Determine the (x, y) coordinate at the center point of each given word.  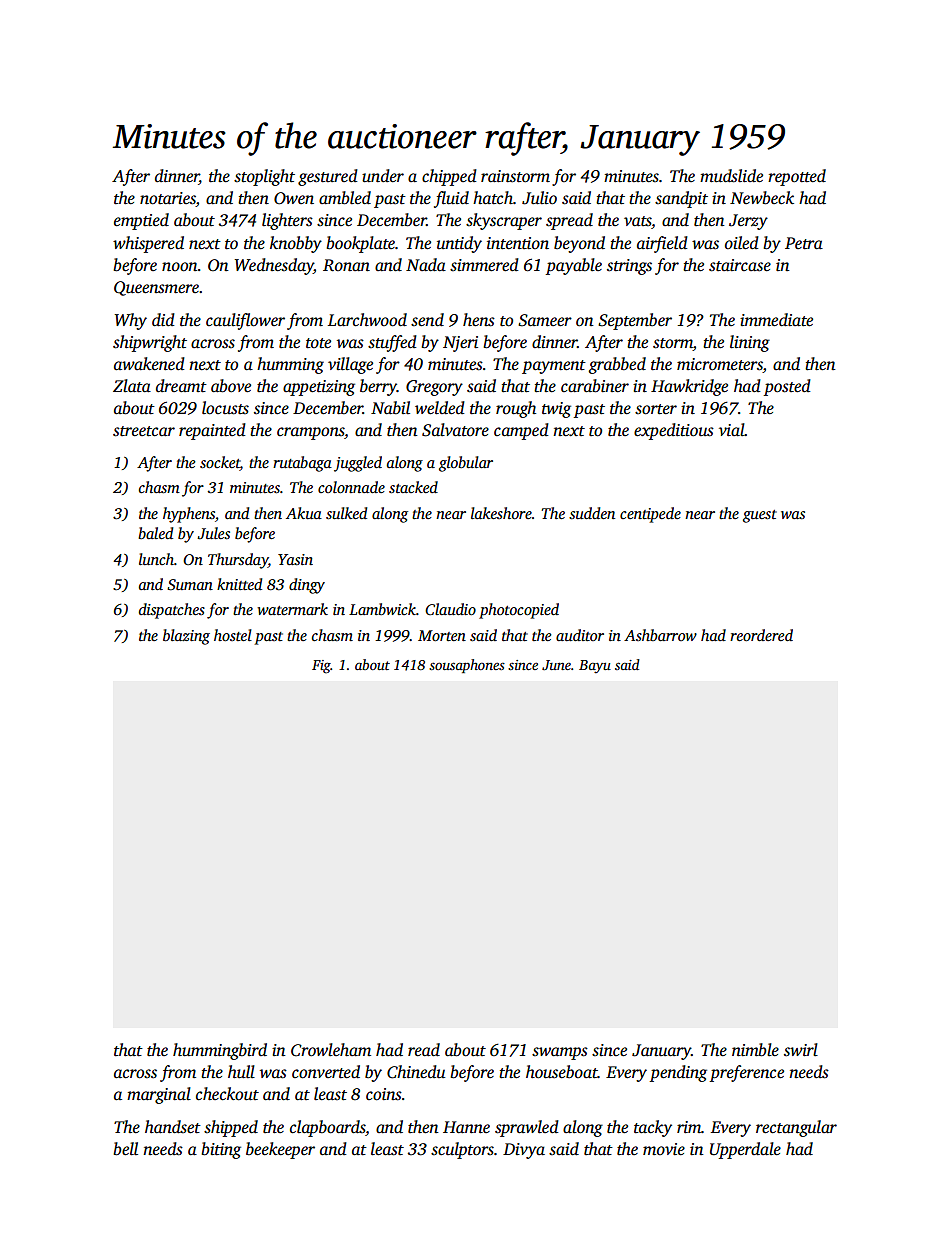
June (556, 665)
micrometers (720, 365)
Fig (321, 667)
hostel (233, 635)
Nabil (390, 408)
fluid (451, 199)
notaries (168, 199)
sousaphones (467, 666)
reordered (761, 635)
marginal (159, 1095)
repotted (797, 177)
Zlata (132, 386)
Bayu (595, 667)
